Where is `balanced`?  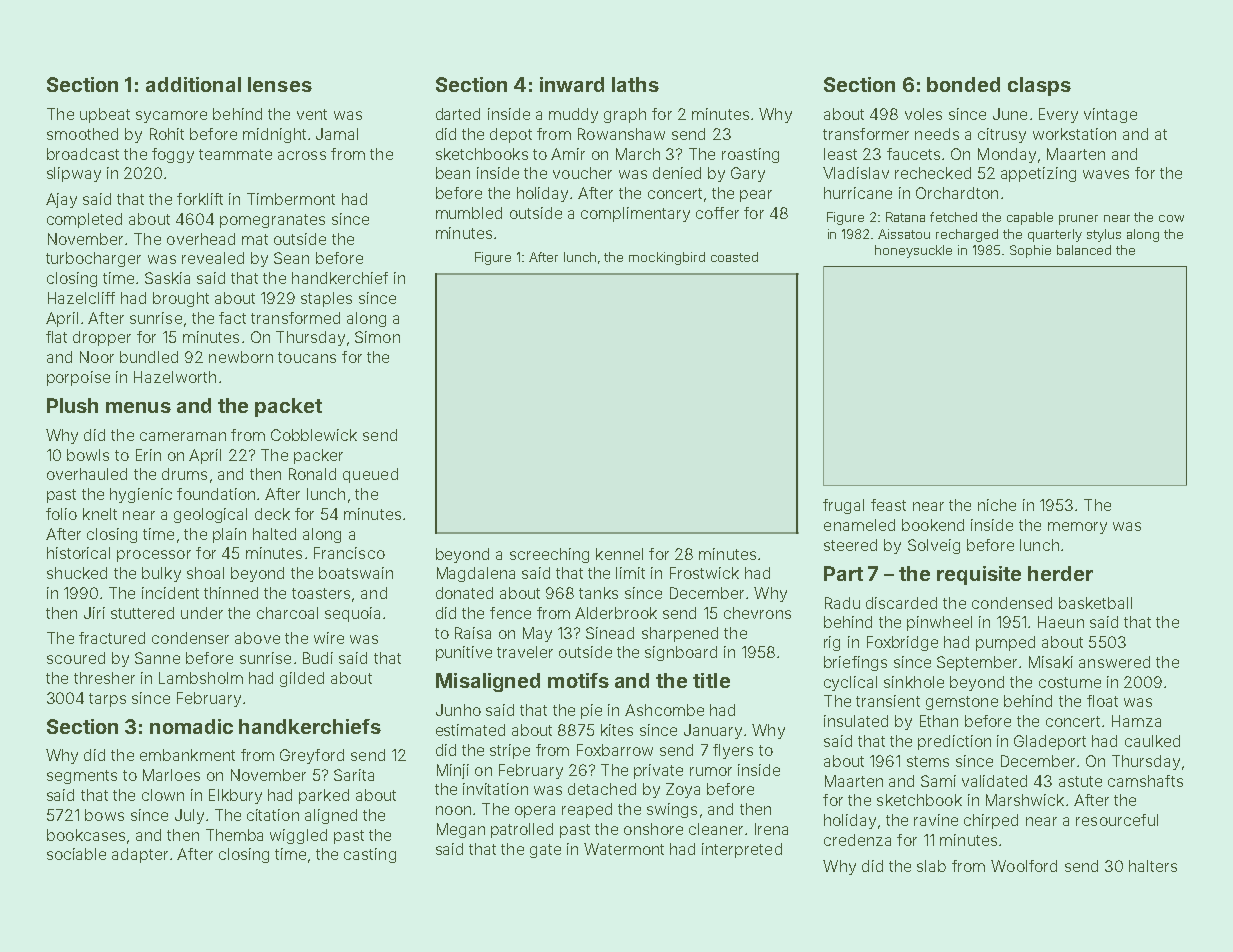 balanced is located at coordinates (1084, 250).
